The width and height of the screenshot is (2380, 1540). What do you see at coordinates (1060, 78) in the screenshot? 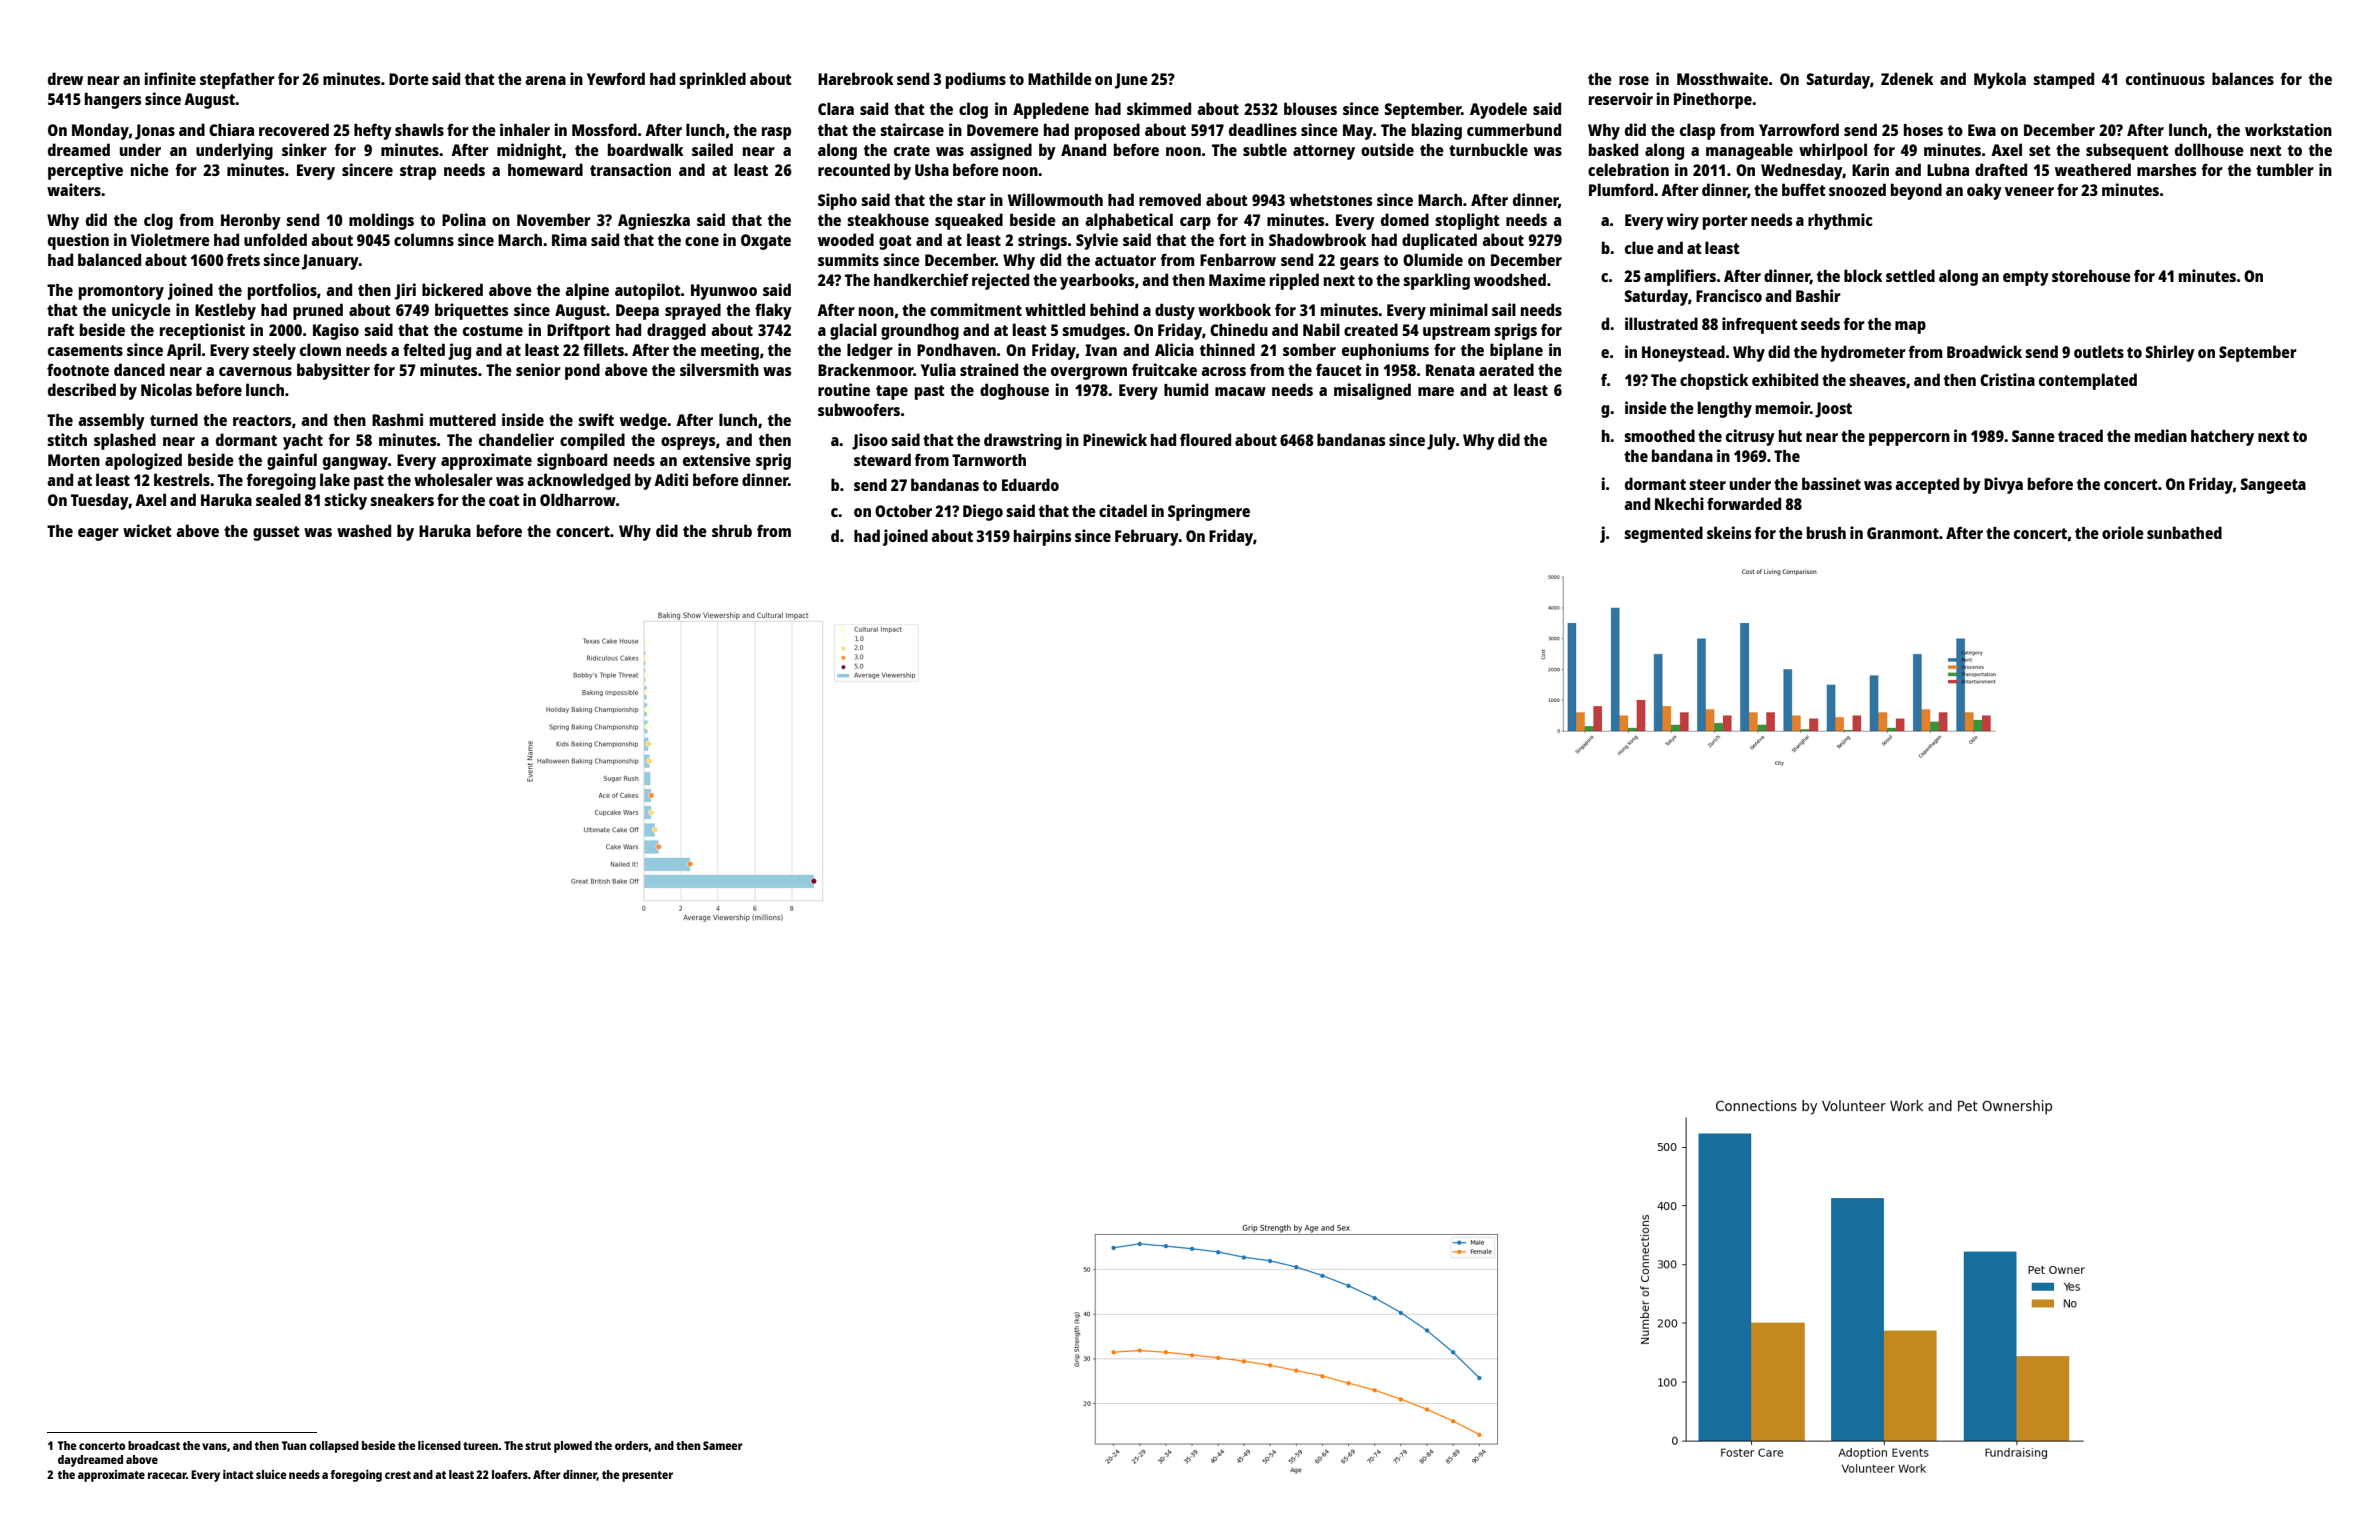
I see `Mathilde` at bounding box center [1060, 78].
